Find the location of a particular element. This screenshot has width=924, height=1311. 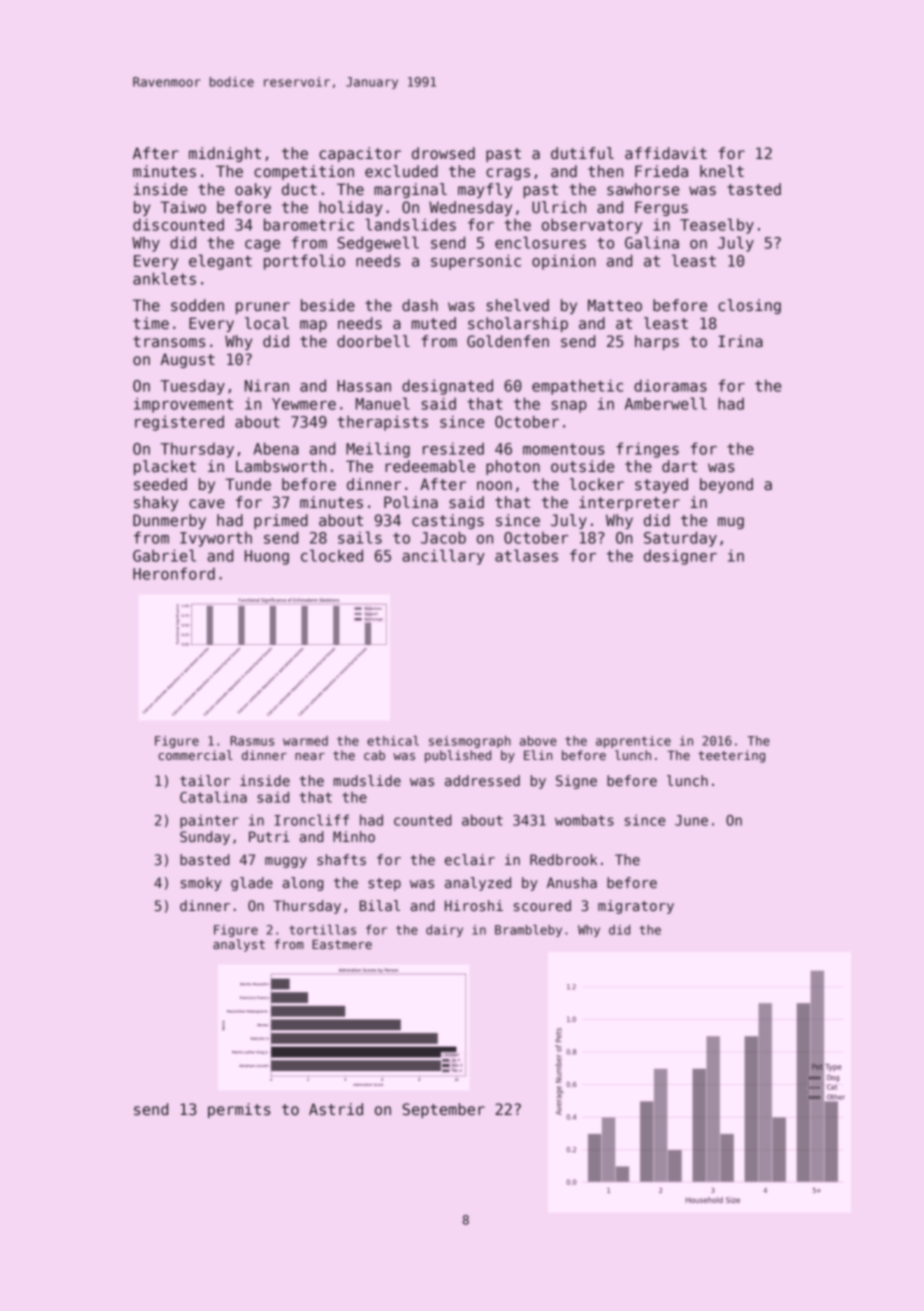

permits is located at coordinates (239, 1110).
